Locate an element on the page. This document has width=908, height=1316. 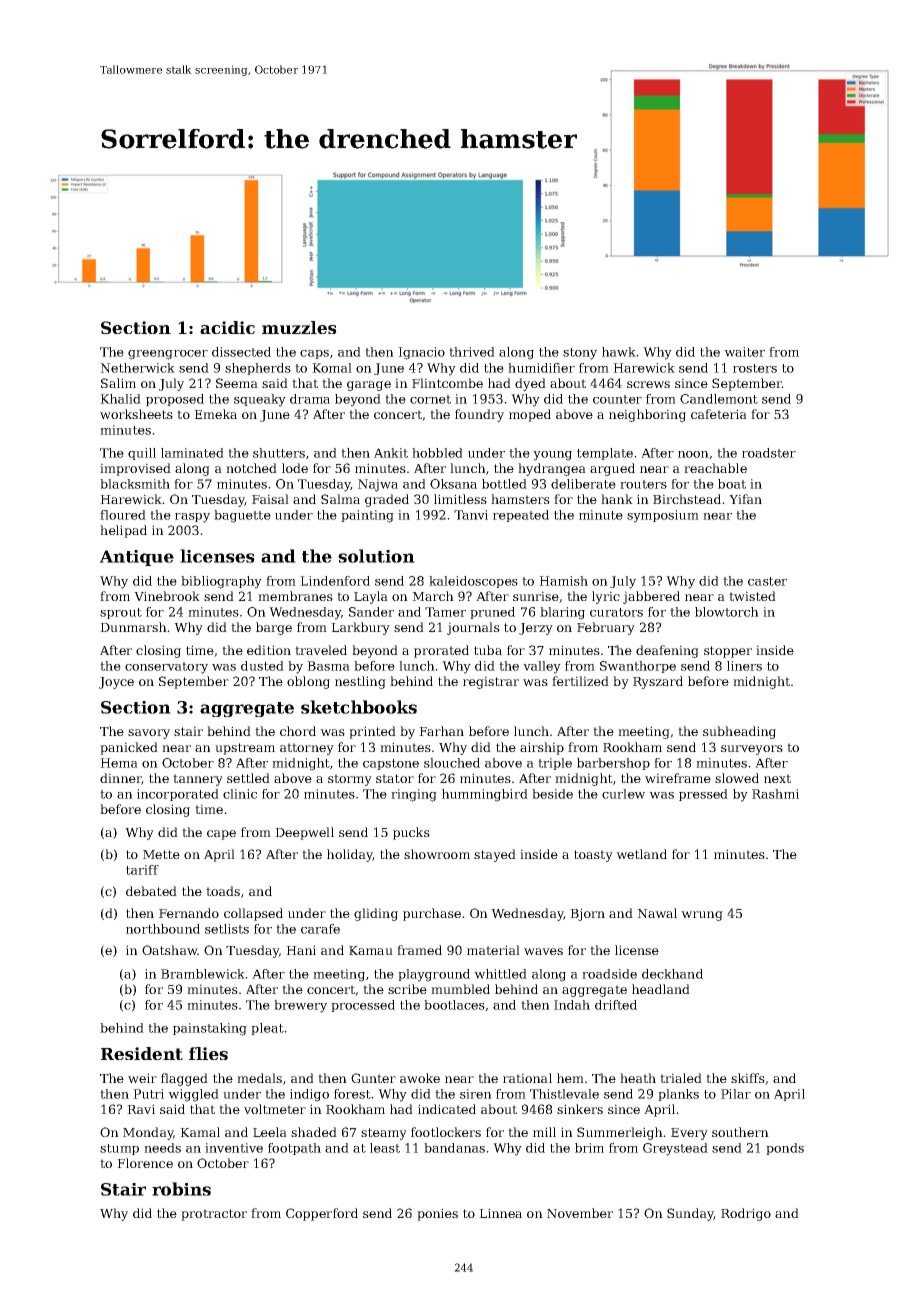
surveyors is located at coordinates (752, 750).
